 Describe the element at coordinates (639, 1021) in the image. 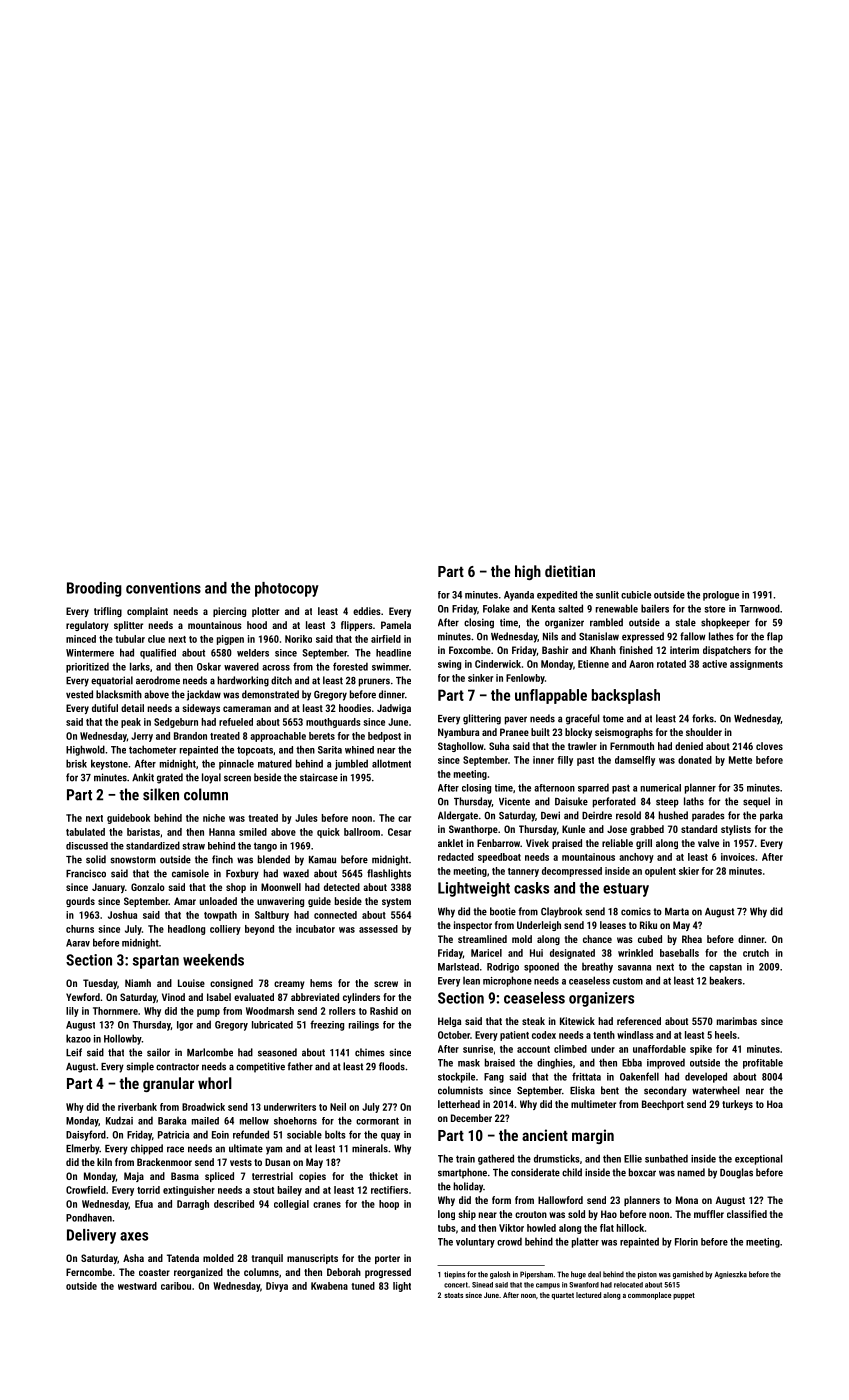

I see `referenced` at that location.
